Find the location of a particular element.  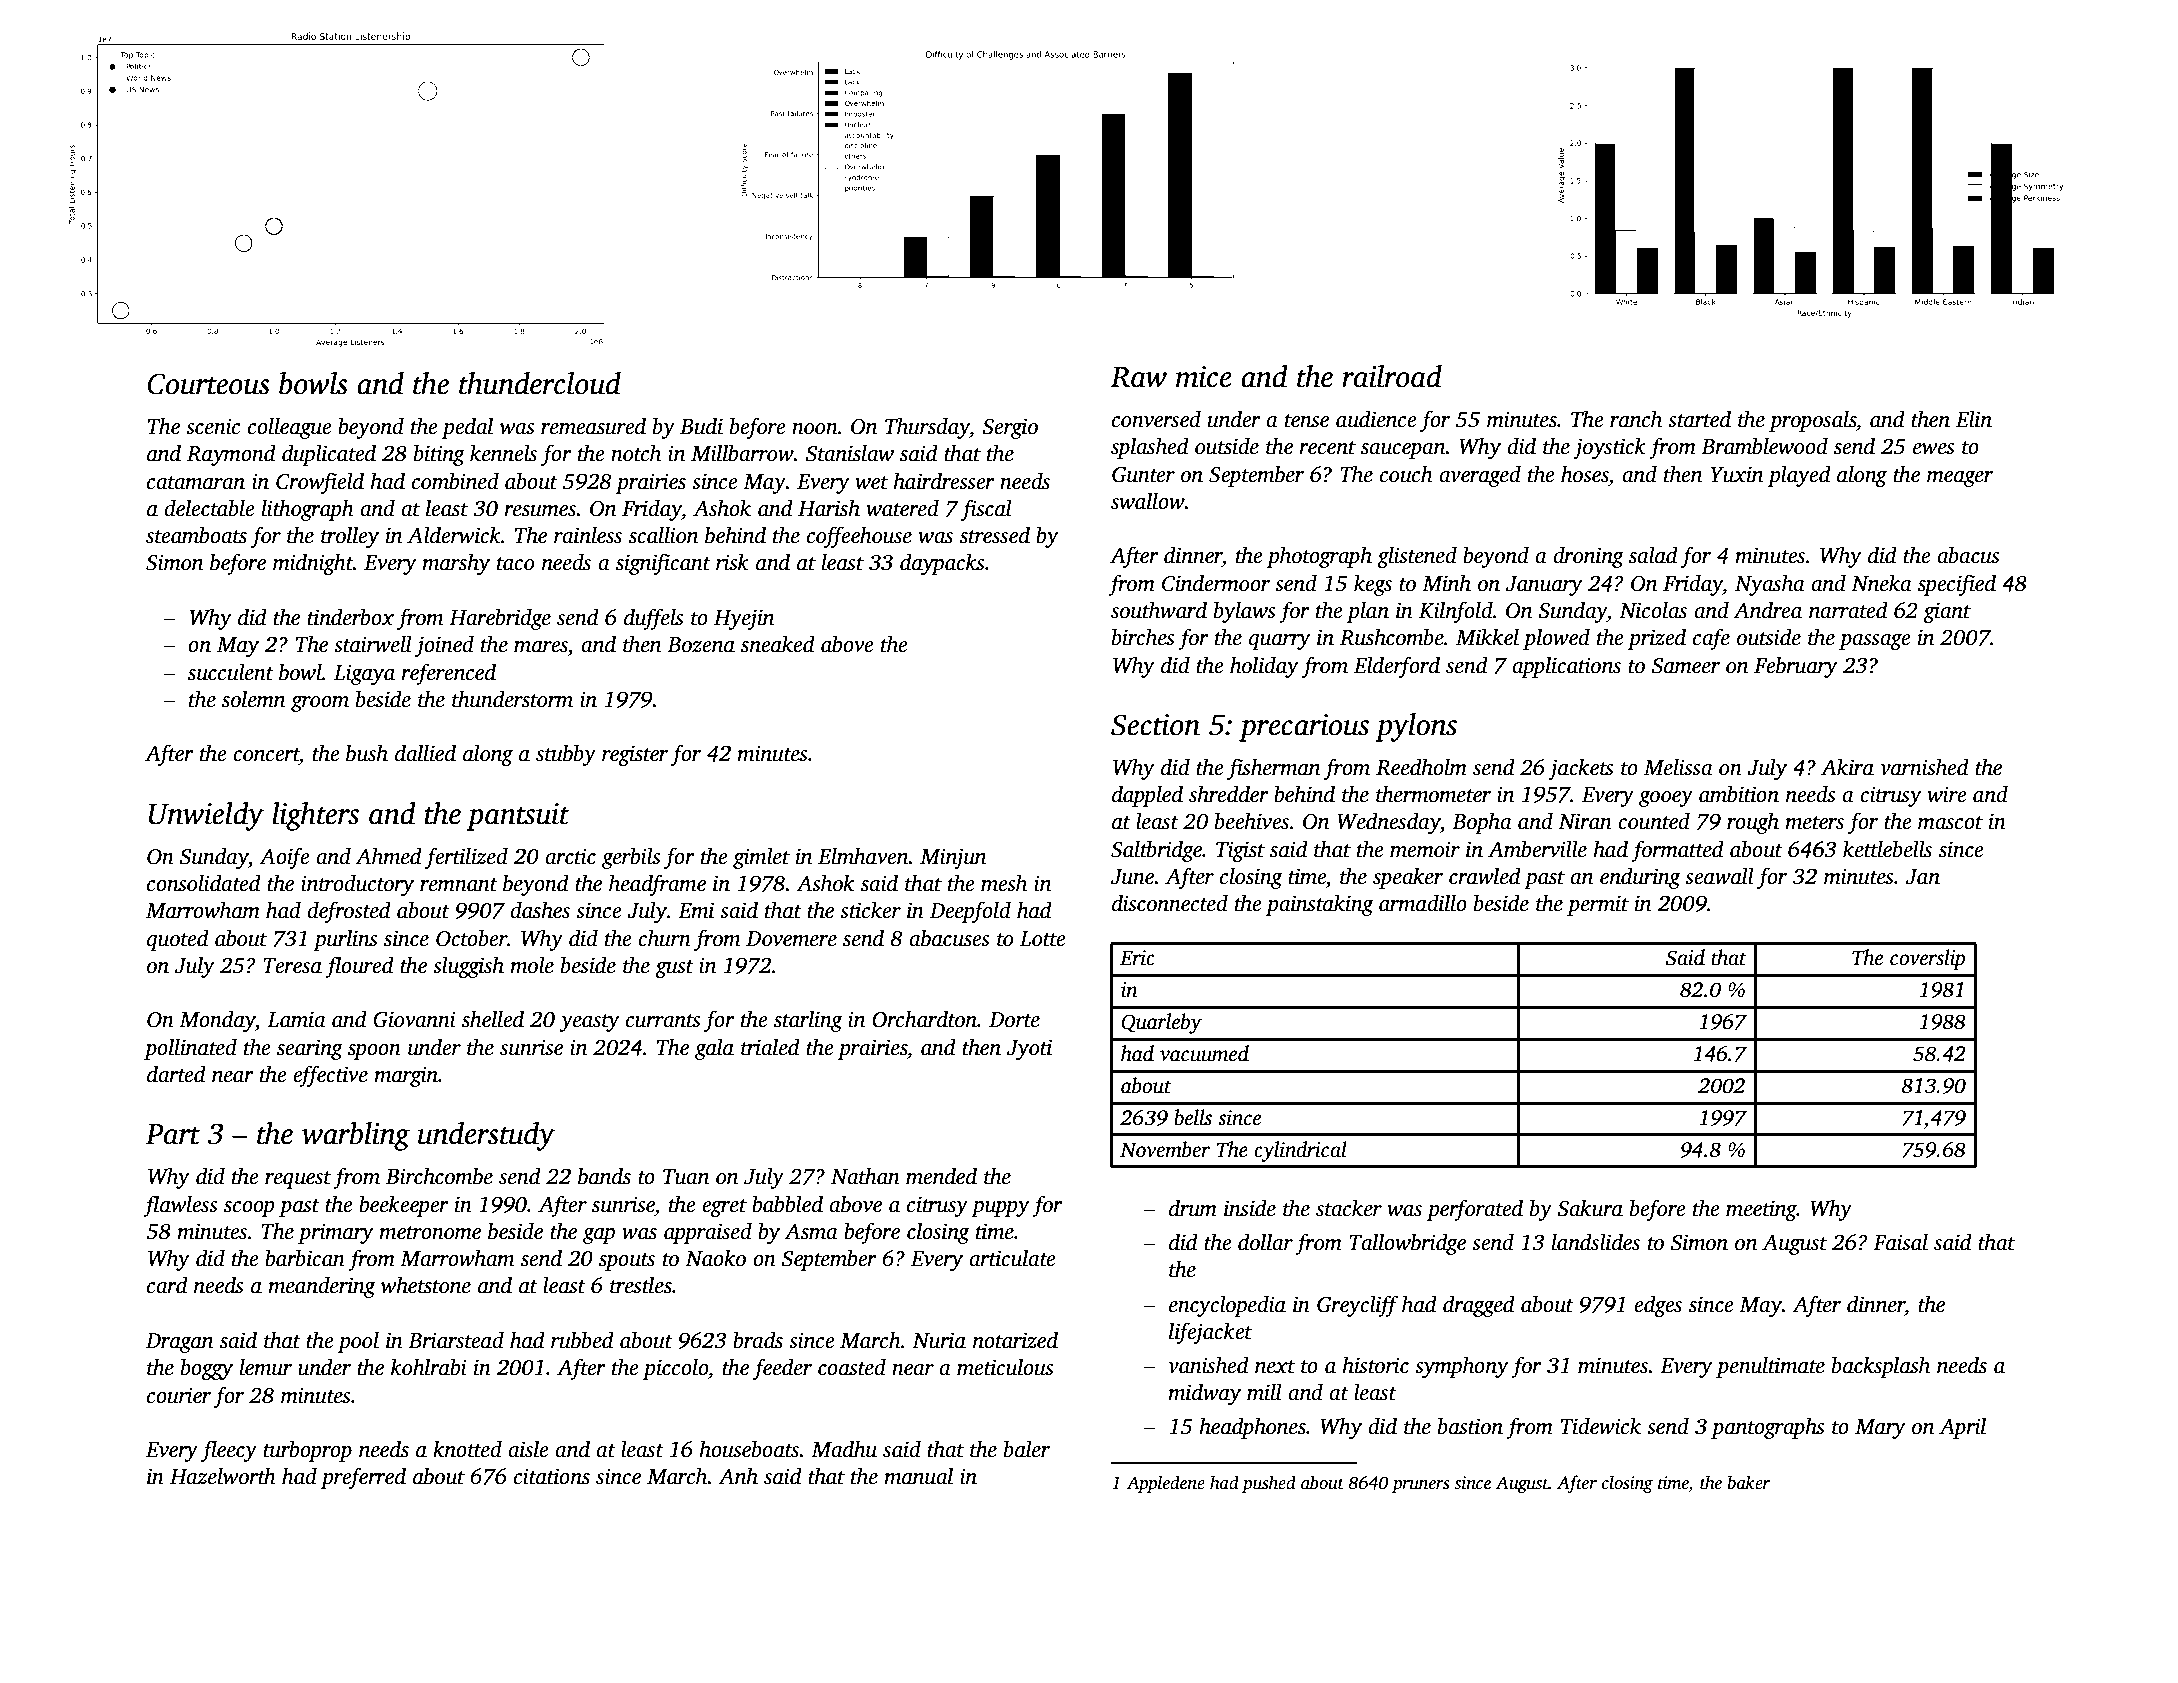

fleecy is located at coordinates (229, 1451).
